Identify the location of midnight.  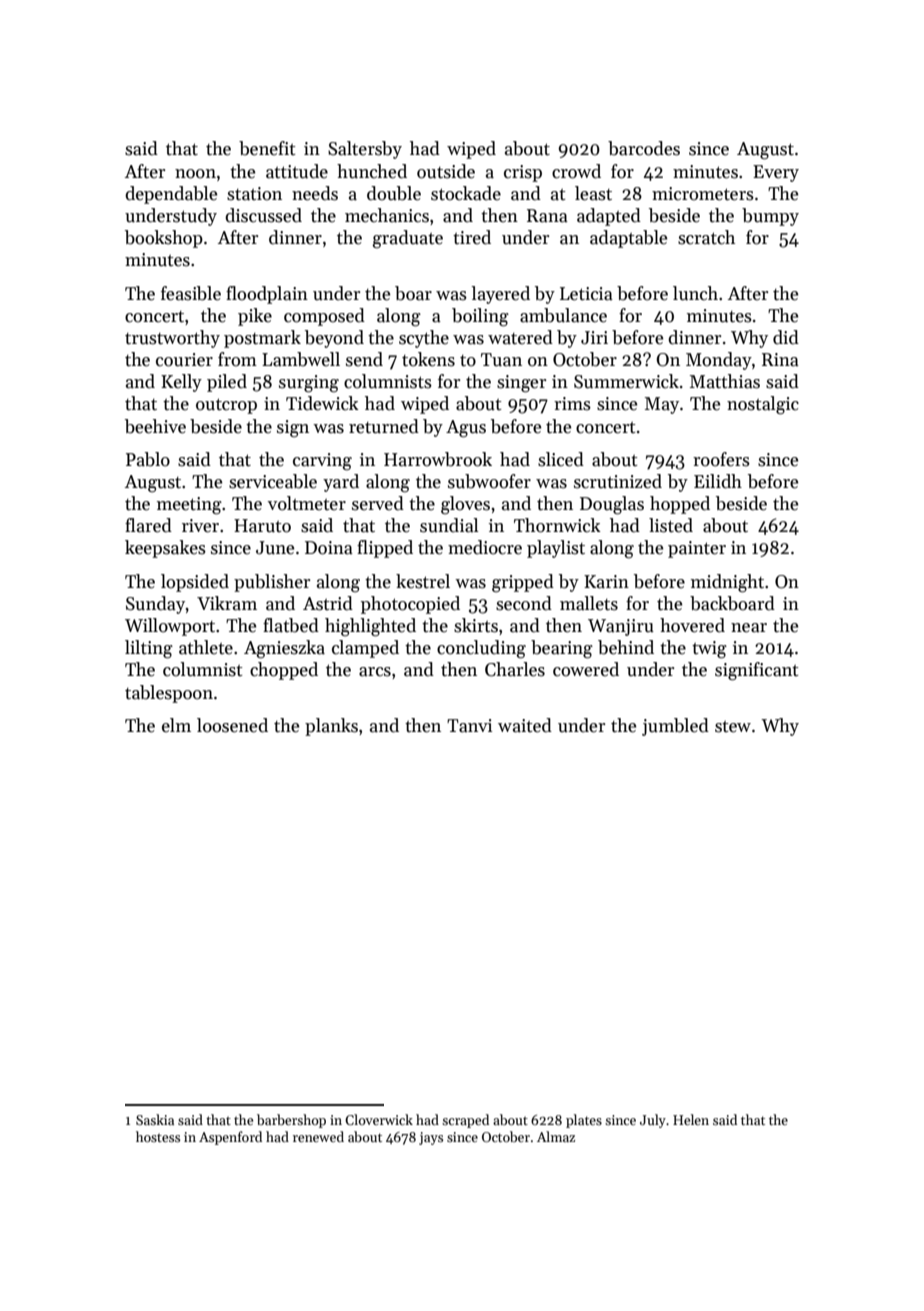
(727, 583).
